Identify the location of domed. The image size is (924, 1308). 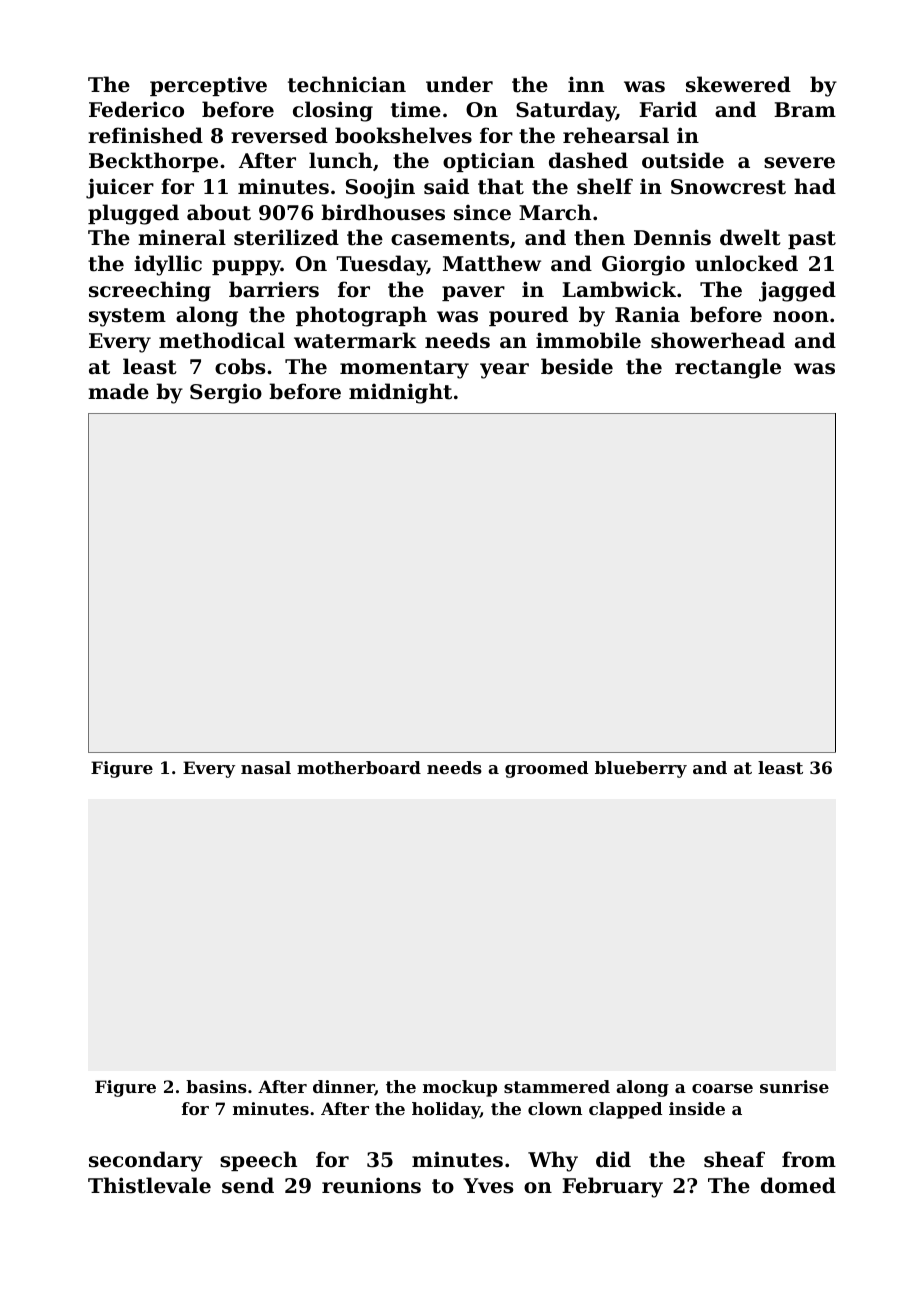
(798, 1185).
